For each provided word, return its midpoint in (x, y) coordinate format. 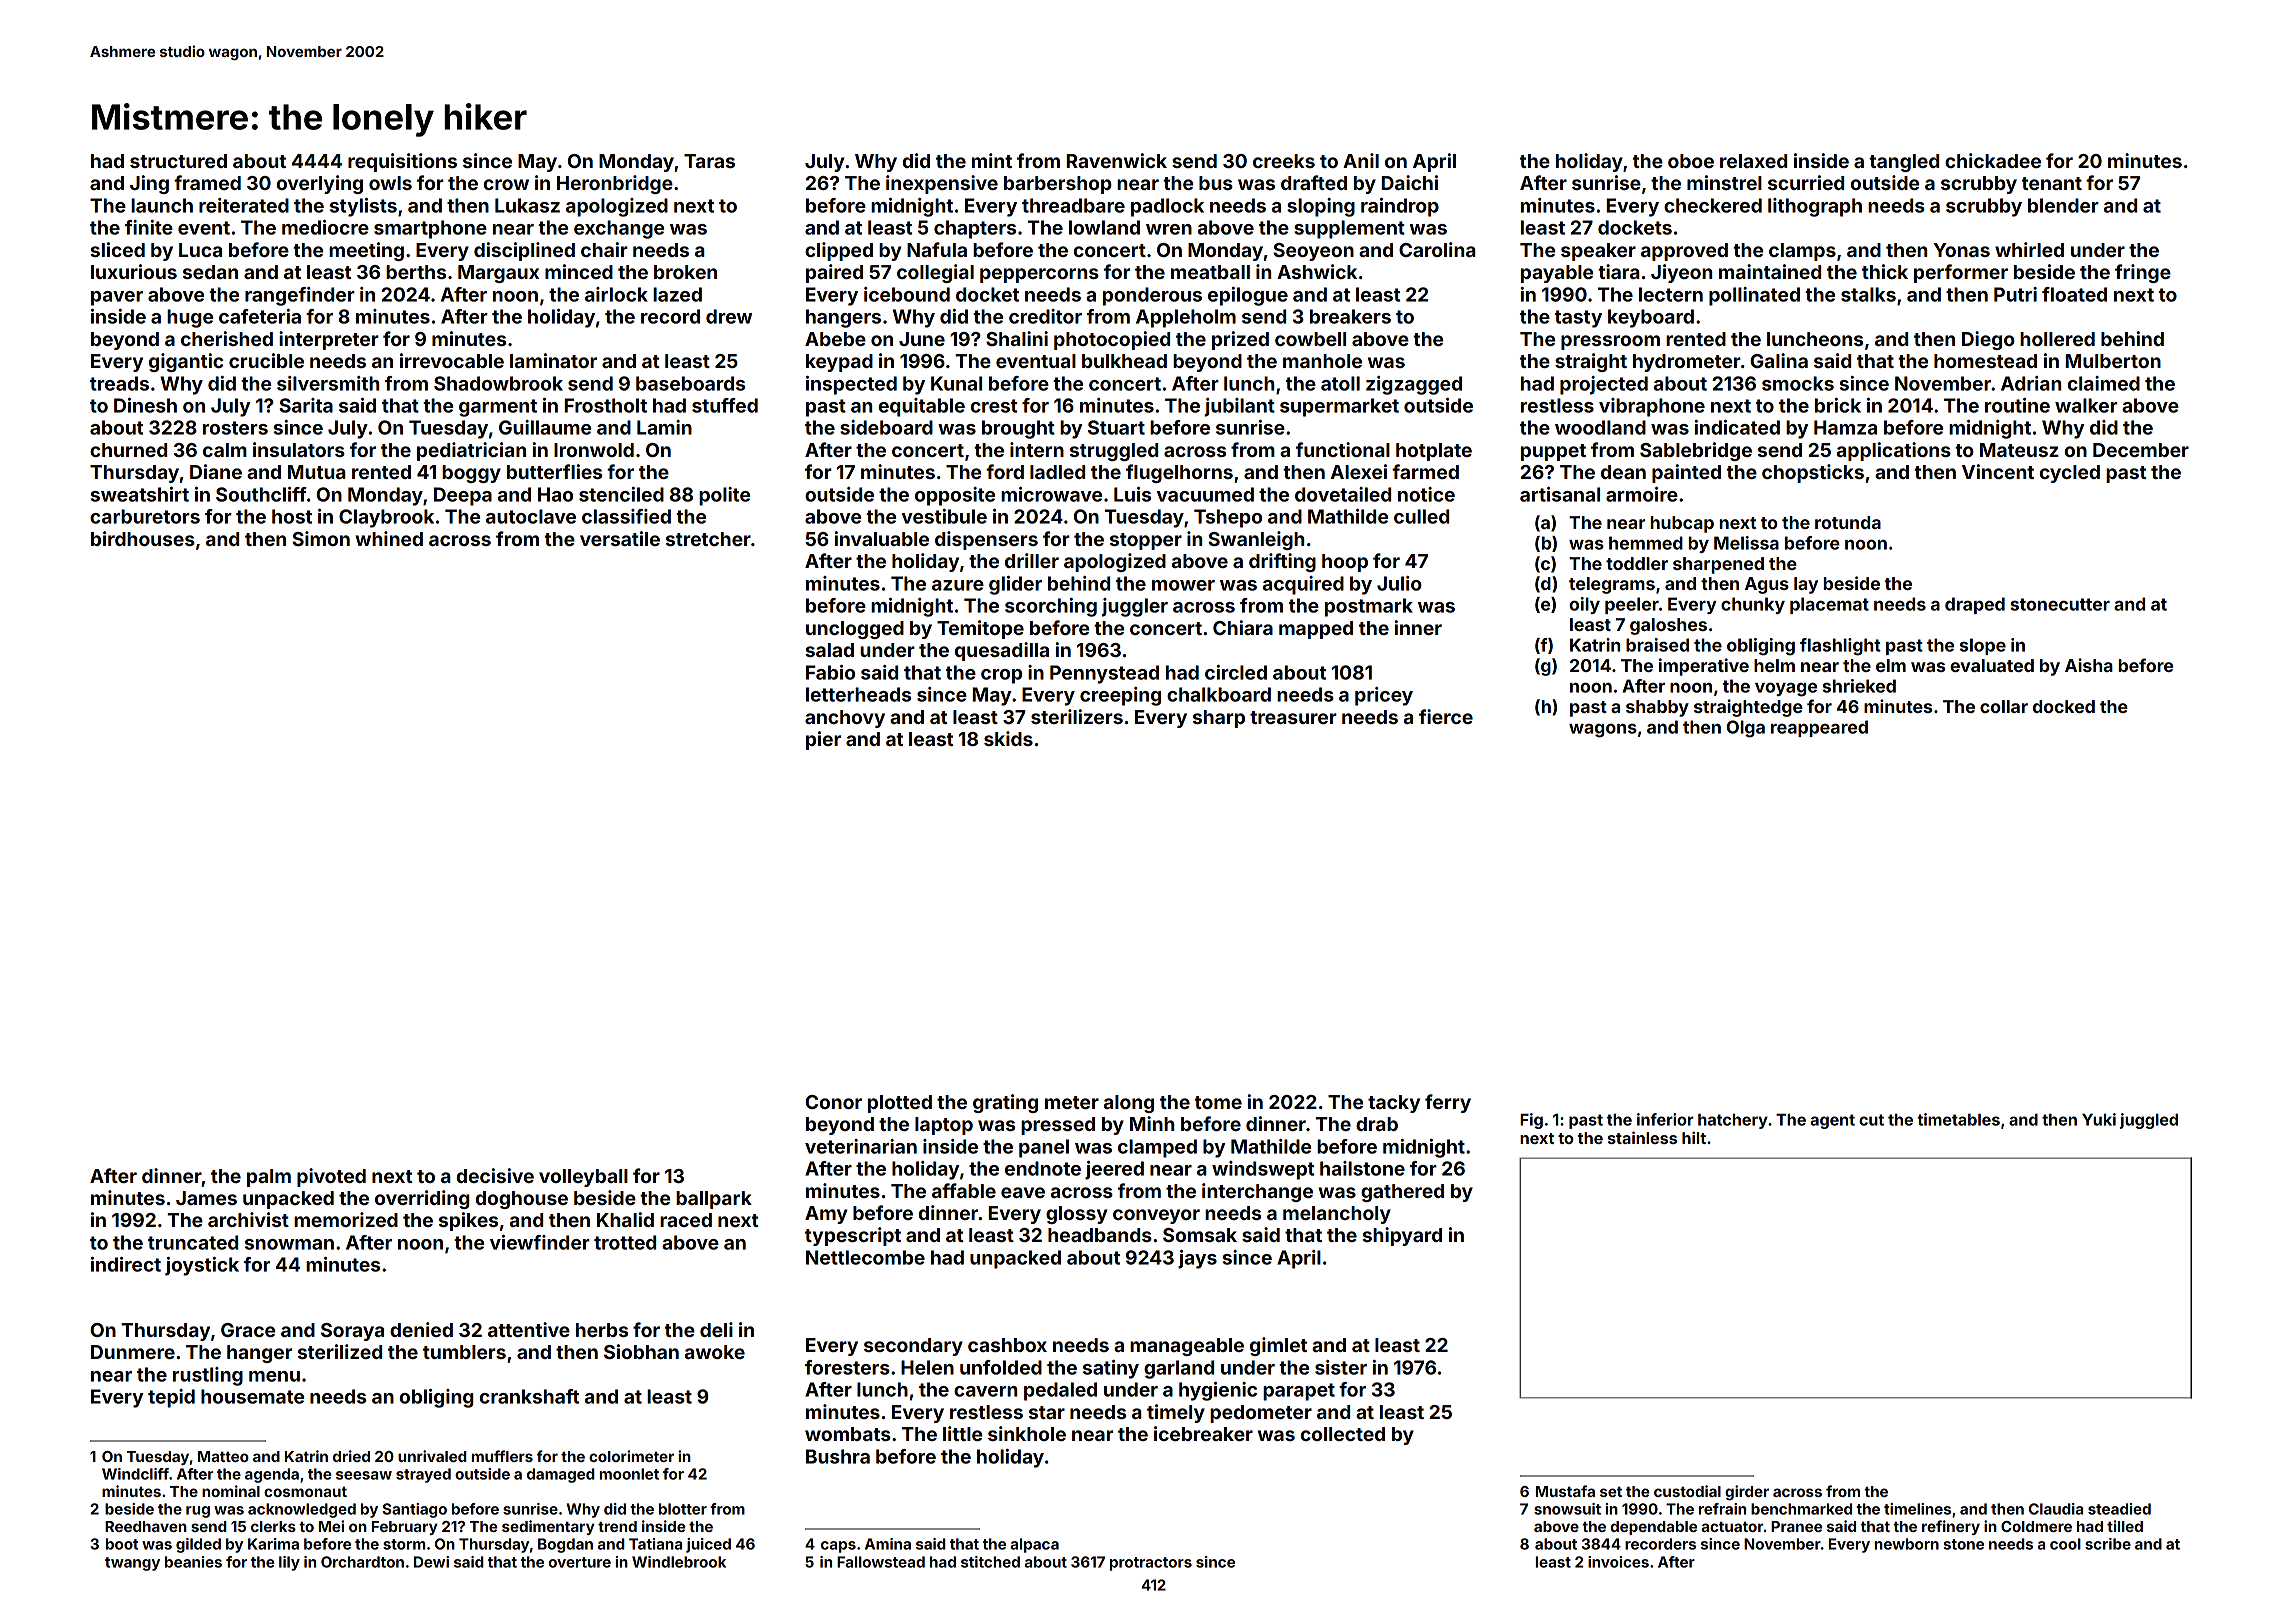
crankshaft (529, 1396)
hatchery (1733, 1121)
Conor (833, 1102)
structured (178, 161)
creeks (1284, 161)
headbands (1100, 1235)
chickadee (1993, 160)
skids (1008, 738)
